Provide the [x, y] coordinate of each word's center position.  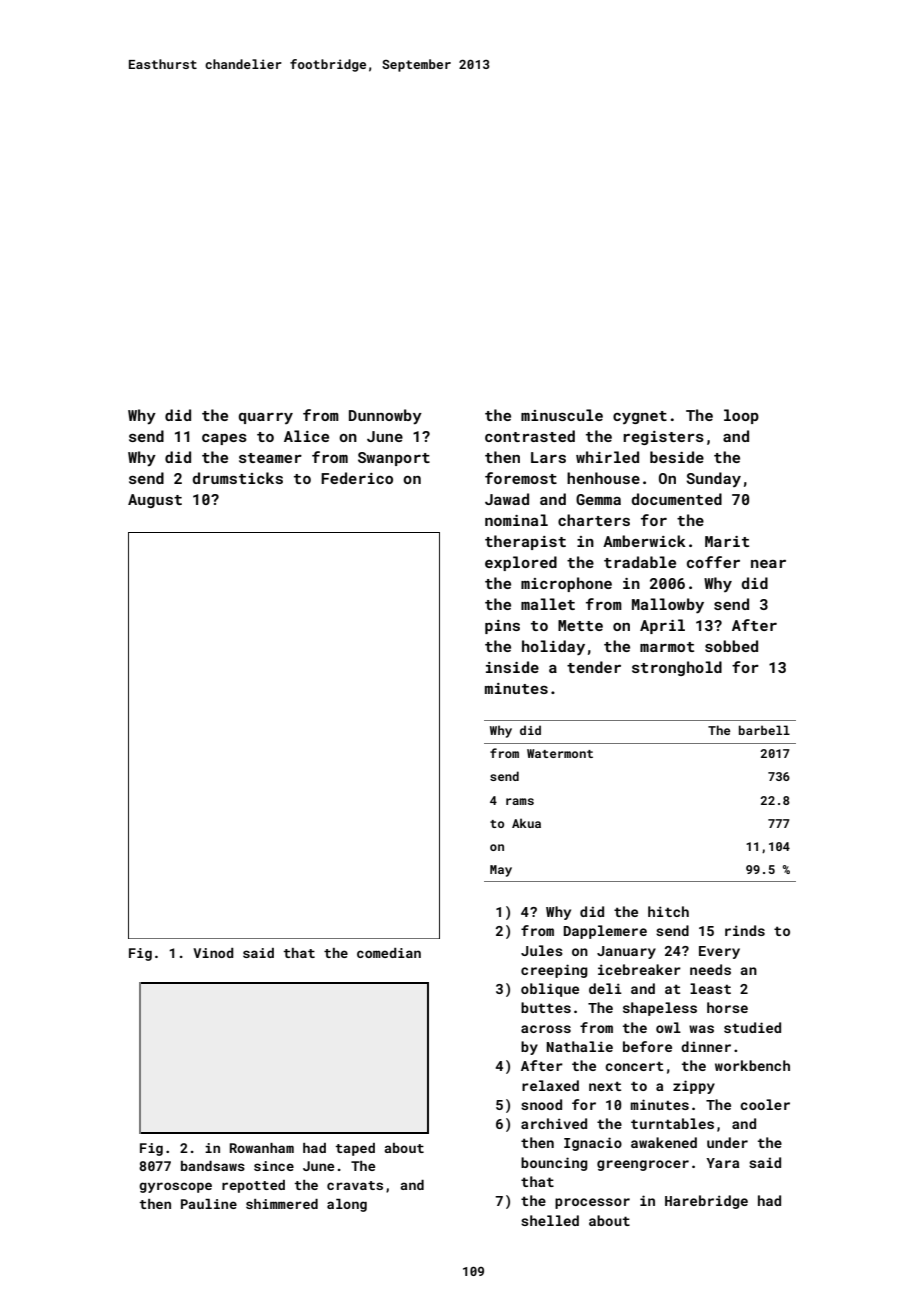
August [155, 501]
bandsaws [213, 1166]
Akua [526, 823]
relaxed [550, 1085]
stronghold [677, 668]
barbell [764, 730]
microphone [566, 584]
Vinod [213, 953]
